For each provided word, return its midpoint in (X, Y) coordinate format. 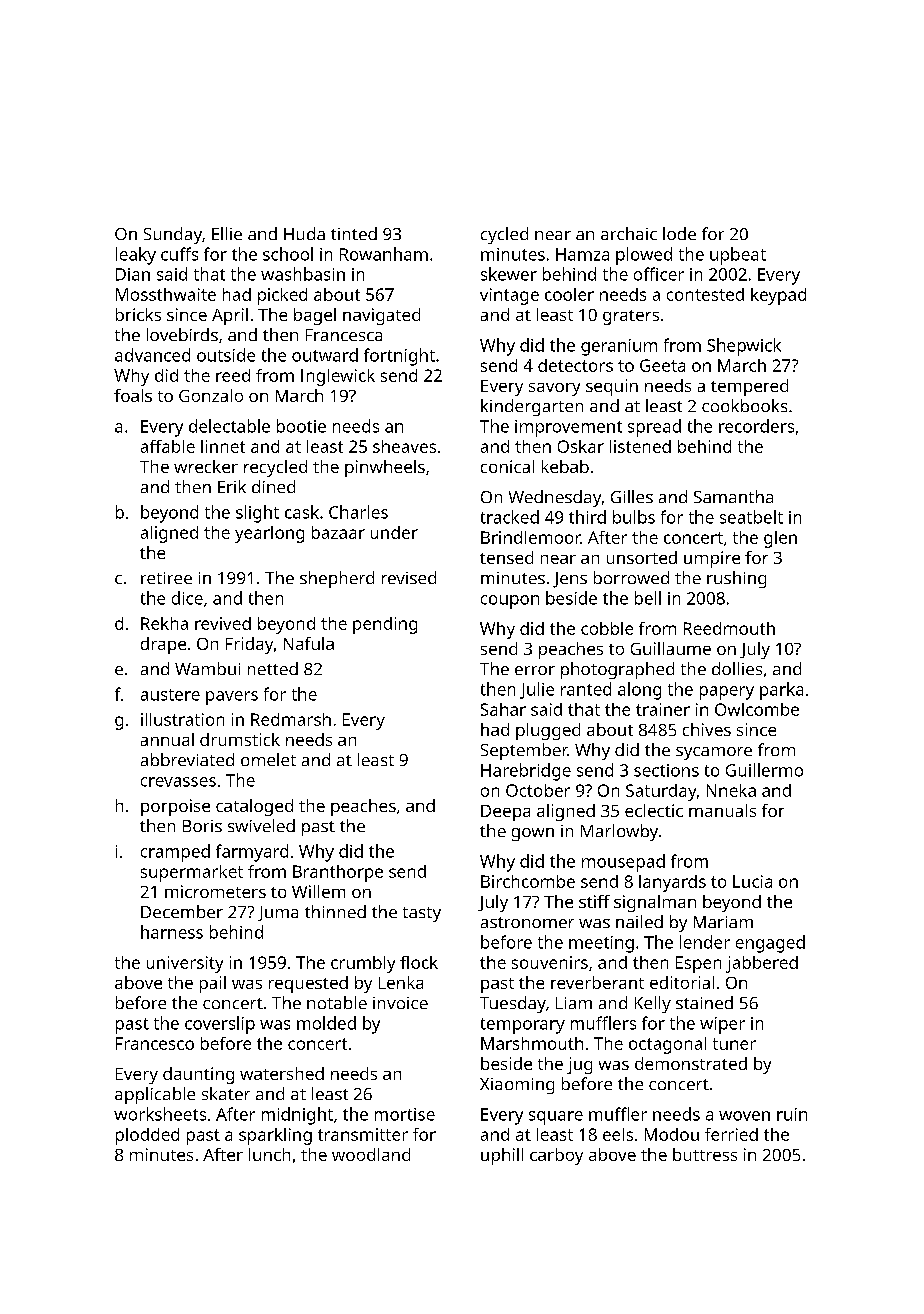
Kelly (653, 1004)
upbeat (738, 256)
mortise (405, 1114)
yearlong (269, 534)
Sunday (173, 235)
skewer (509, 274)
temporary (523, 1026)
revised (409, 577)
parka (781, 691)
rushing (736, 579)
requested (308, 984)
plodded (147, 1136)
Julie (537, 690)
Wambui (207, 668)
